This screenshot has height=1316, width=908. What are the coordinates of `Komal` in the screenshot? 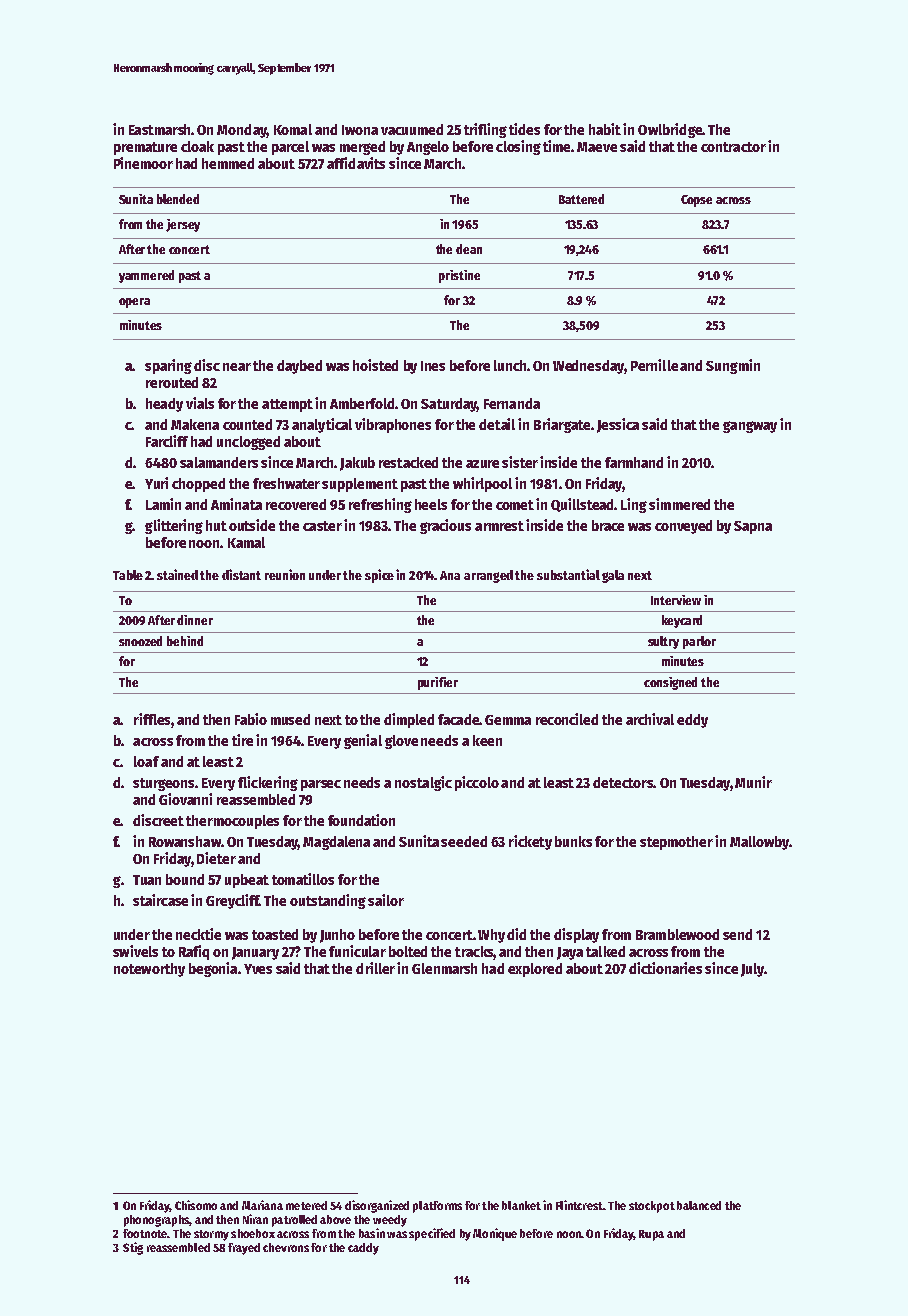 It's located at (293, 129).
